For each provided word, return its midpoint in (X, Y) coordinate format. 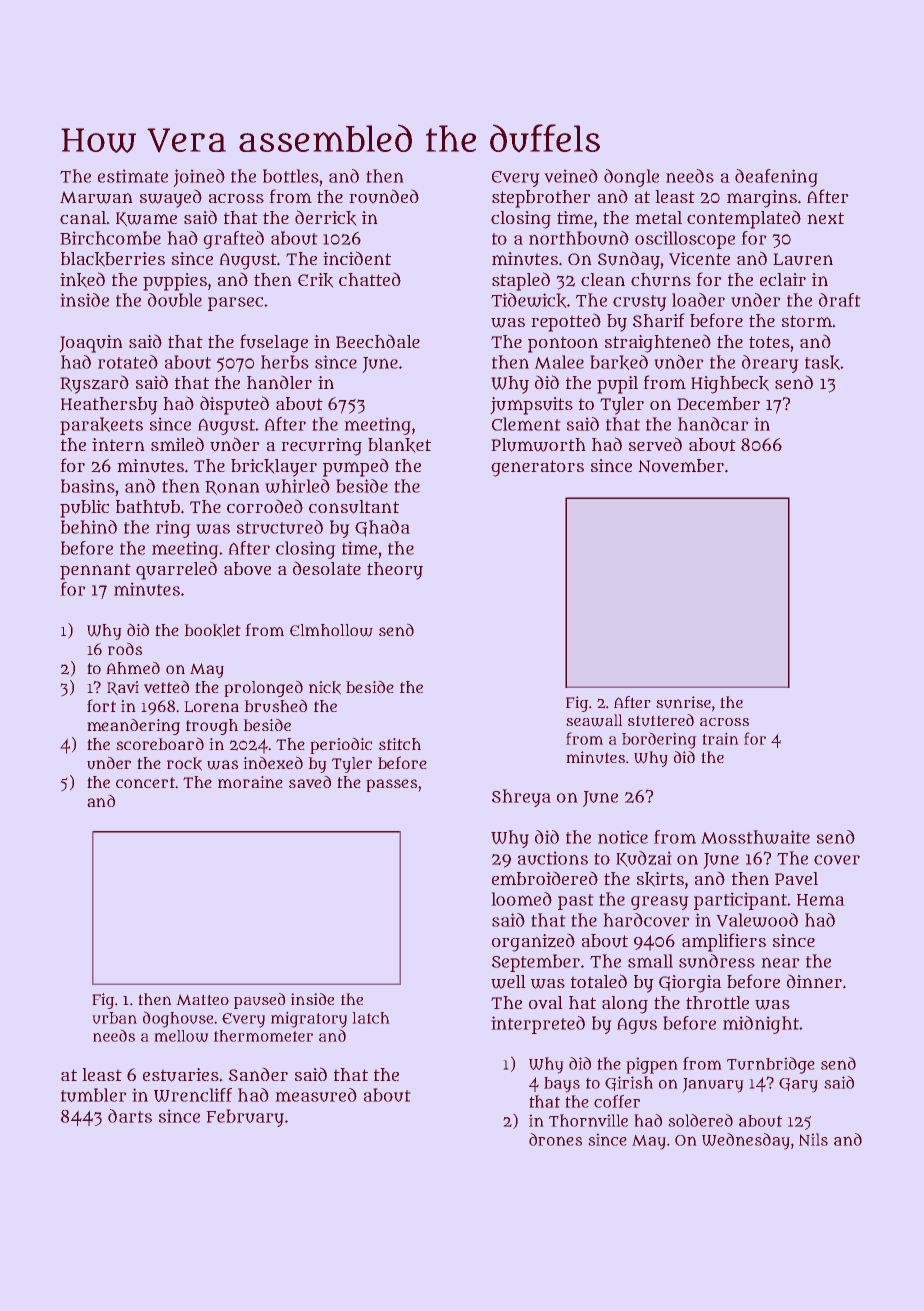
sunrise (683, 702)
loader (698, 300)
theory (395, 571)
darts (130, 1116)
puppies (175, 282)
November (681, 466)
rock (184, 764)
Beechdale (378, 341)
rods (125, 648)
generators (537, 468)
